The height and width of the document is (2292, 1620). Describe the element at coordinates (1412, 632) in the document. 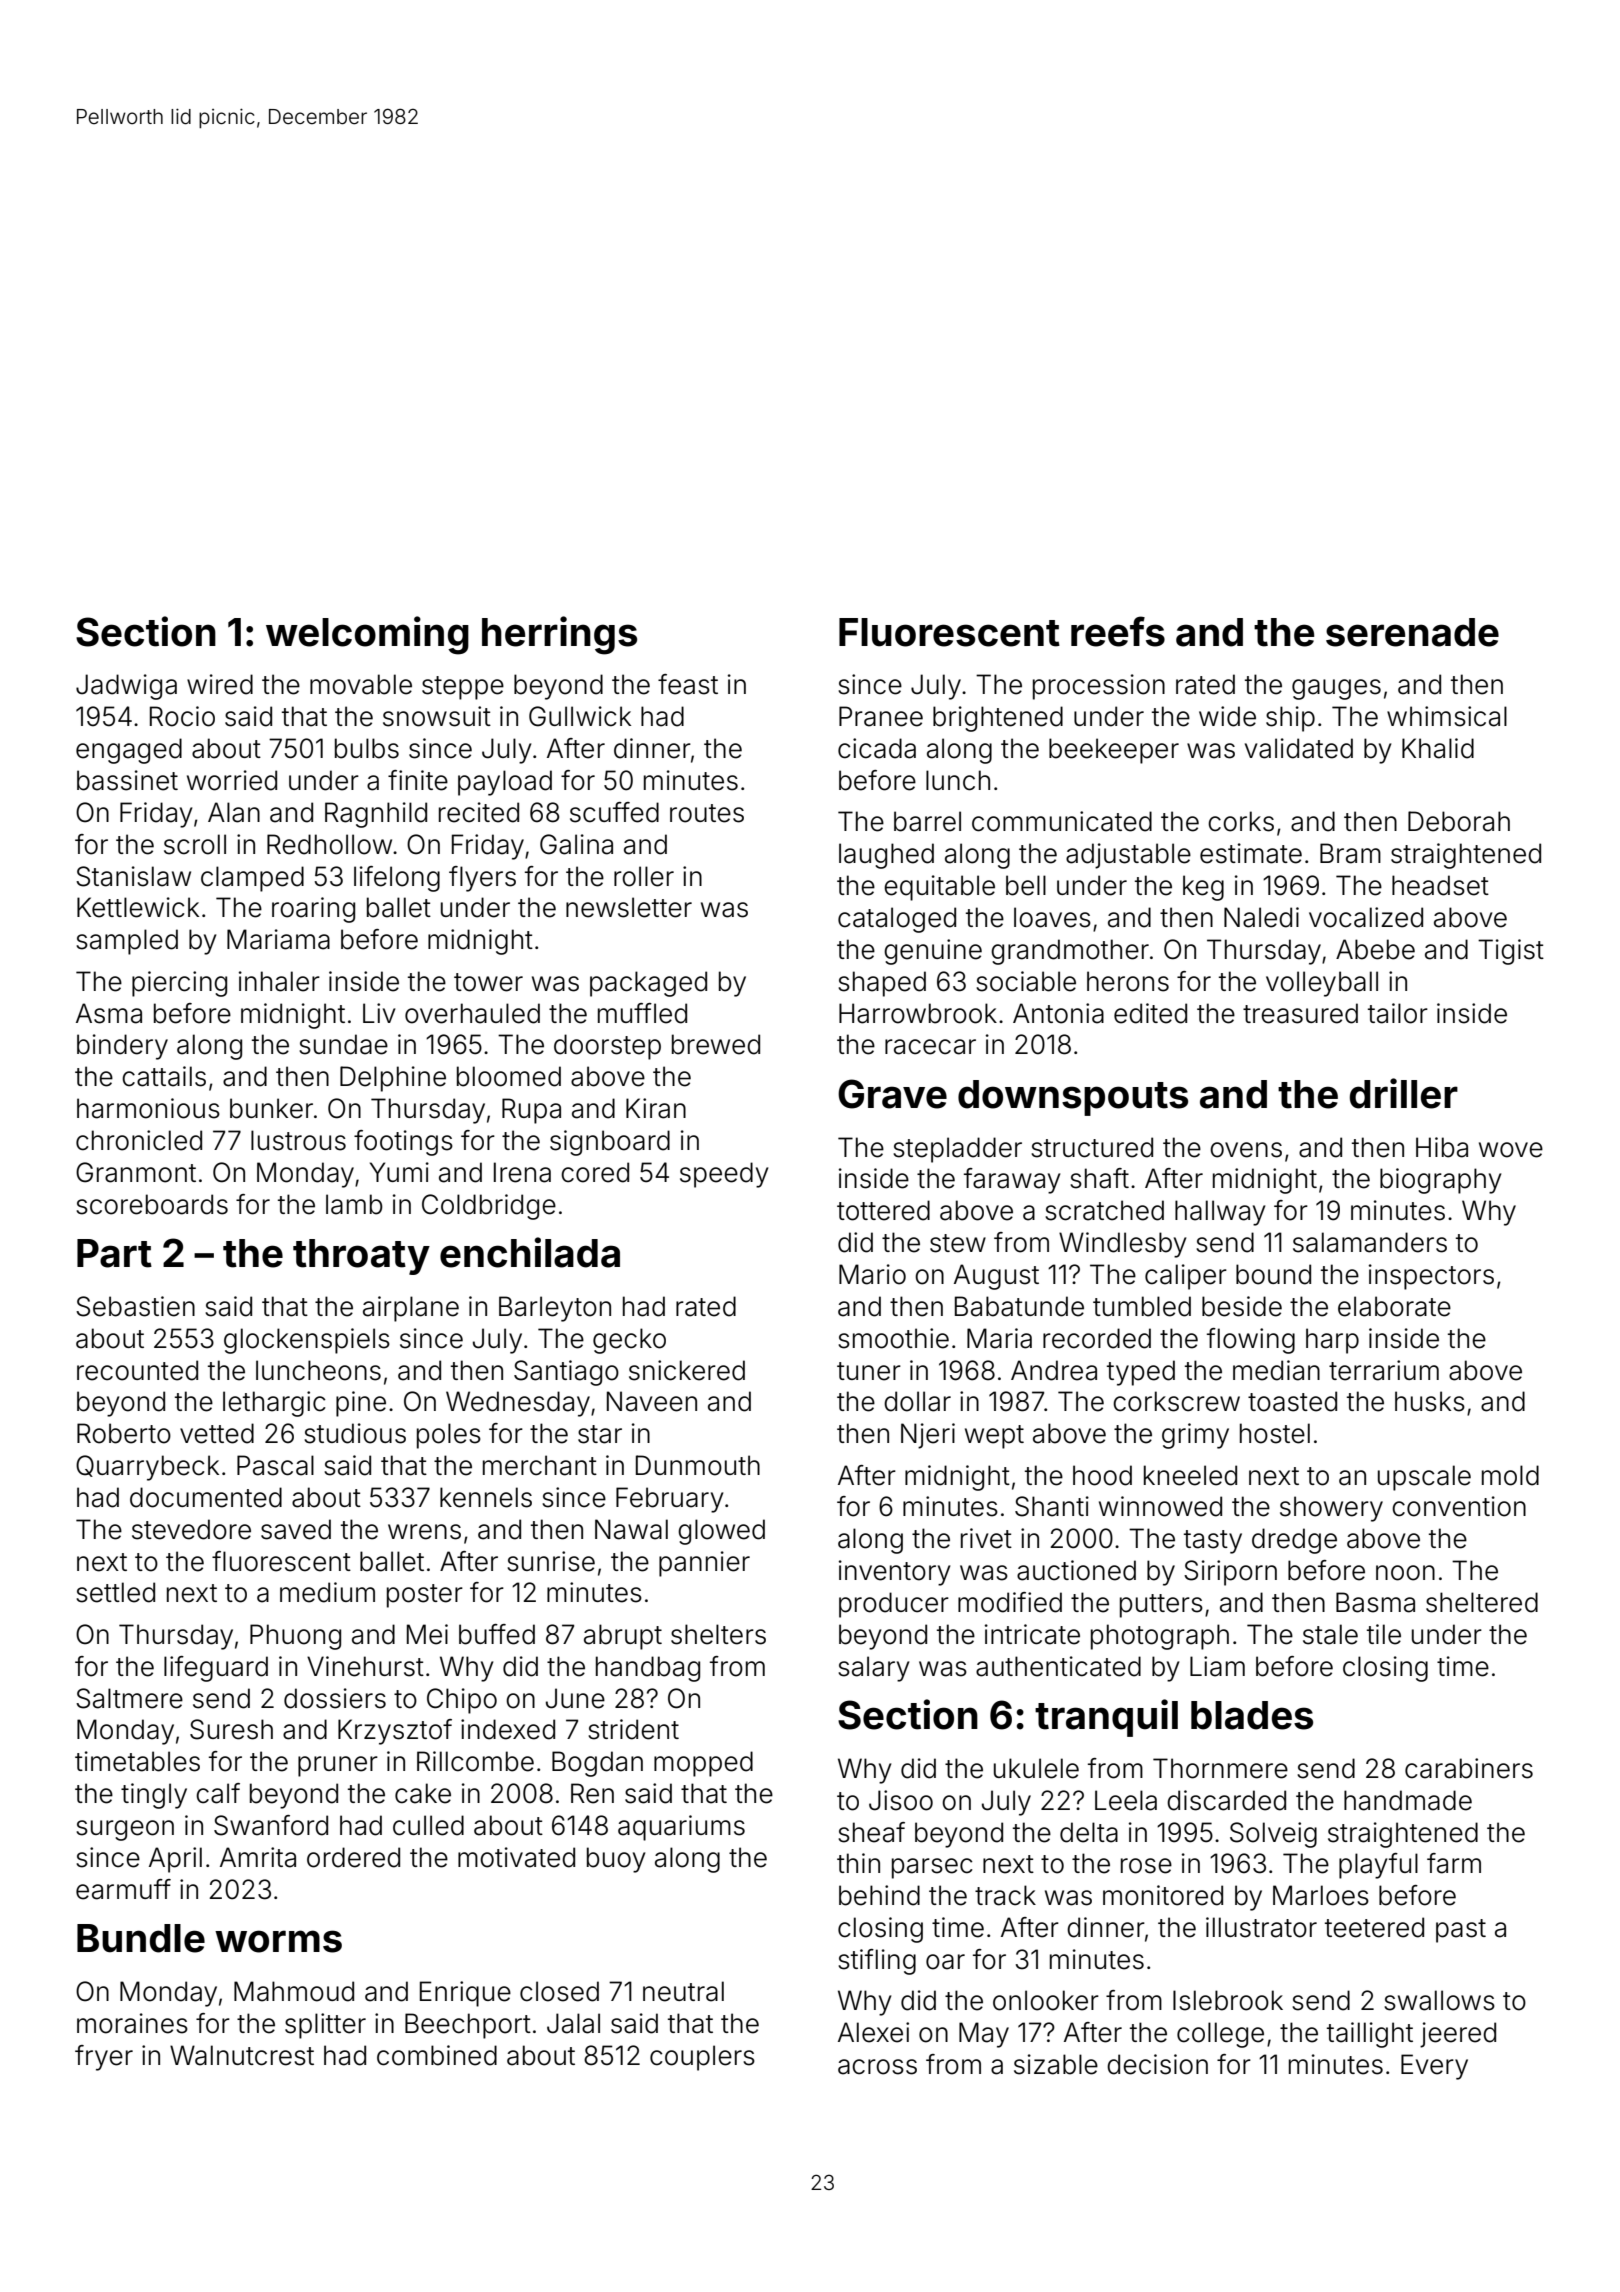

I see `serenade` at that location.
